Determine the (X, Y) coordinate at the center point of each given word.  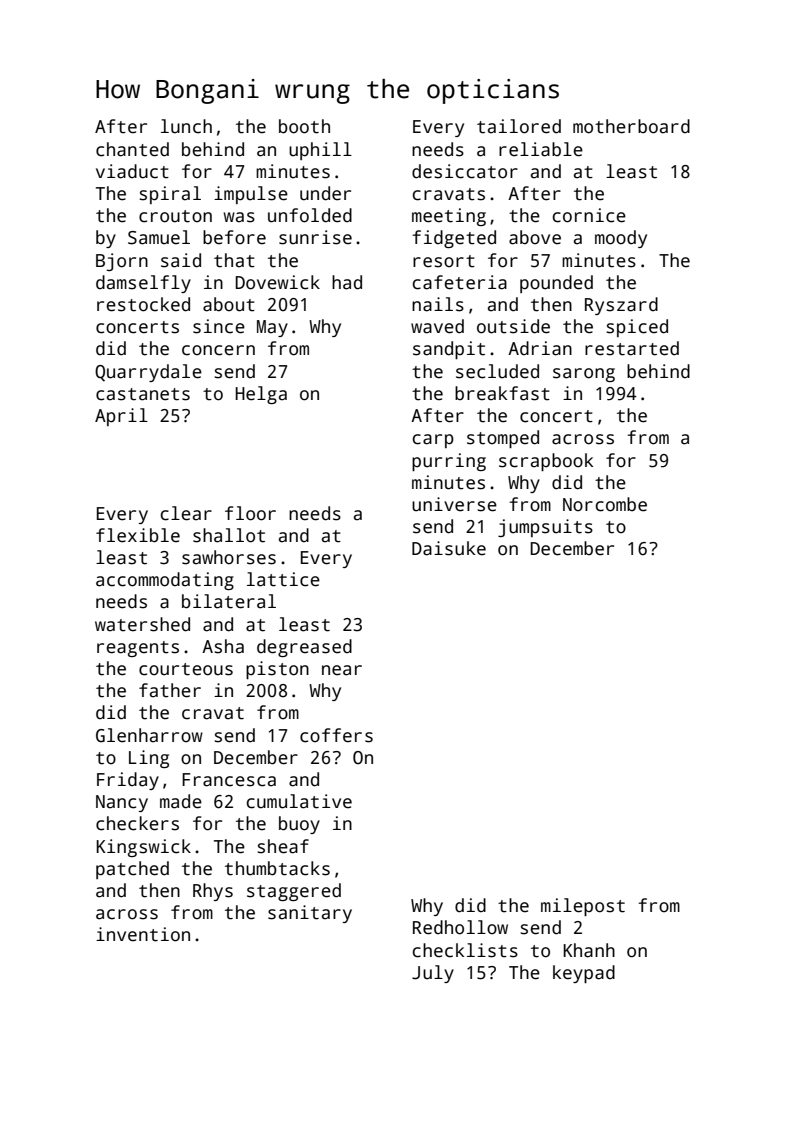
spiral (170, 195)
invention (143, 934)
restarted (632, 348)
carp (433, 441)
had (347, 282)
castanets (143, 394)
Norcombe (605, 504)
